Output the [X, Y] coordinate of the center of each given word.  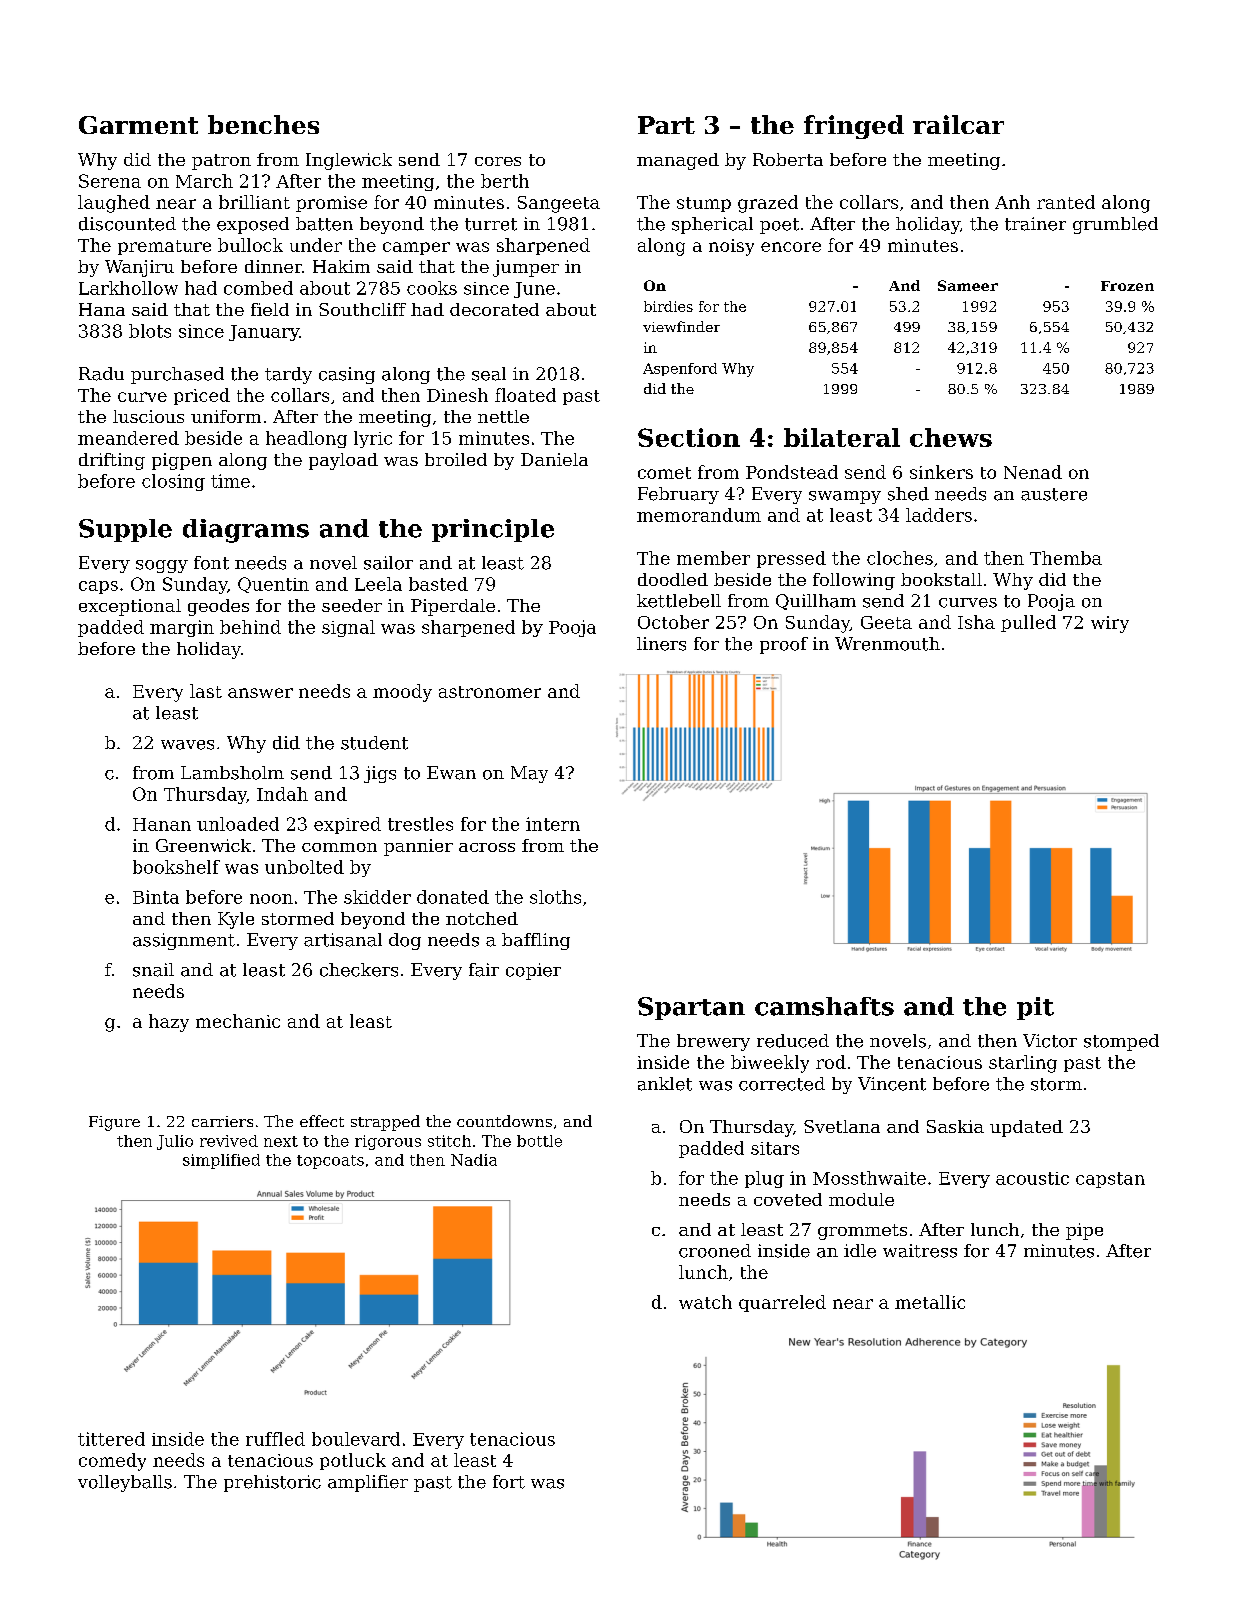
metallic [930, 1302]
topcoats [330, 1162]
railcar [958, 124]
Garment [138, 125]
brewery [713, 1042]
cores [498, 161]
